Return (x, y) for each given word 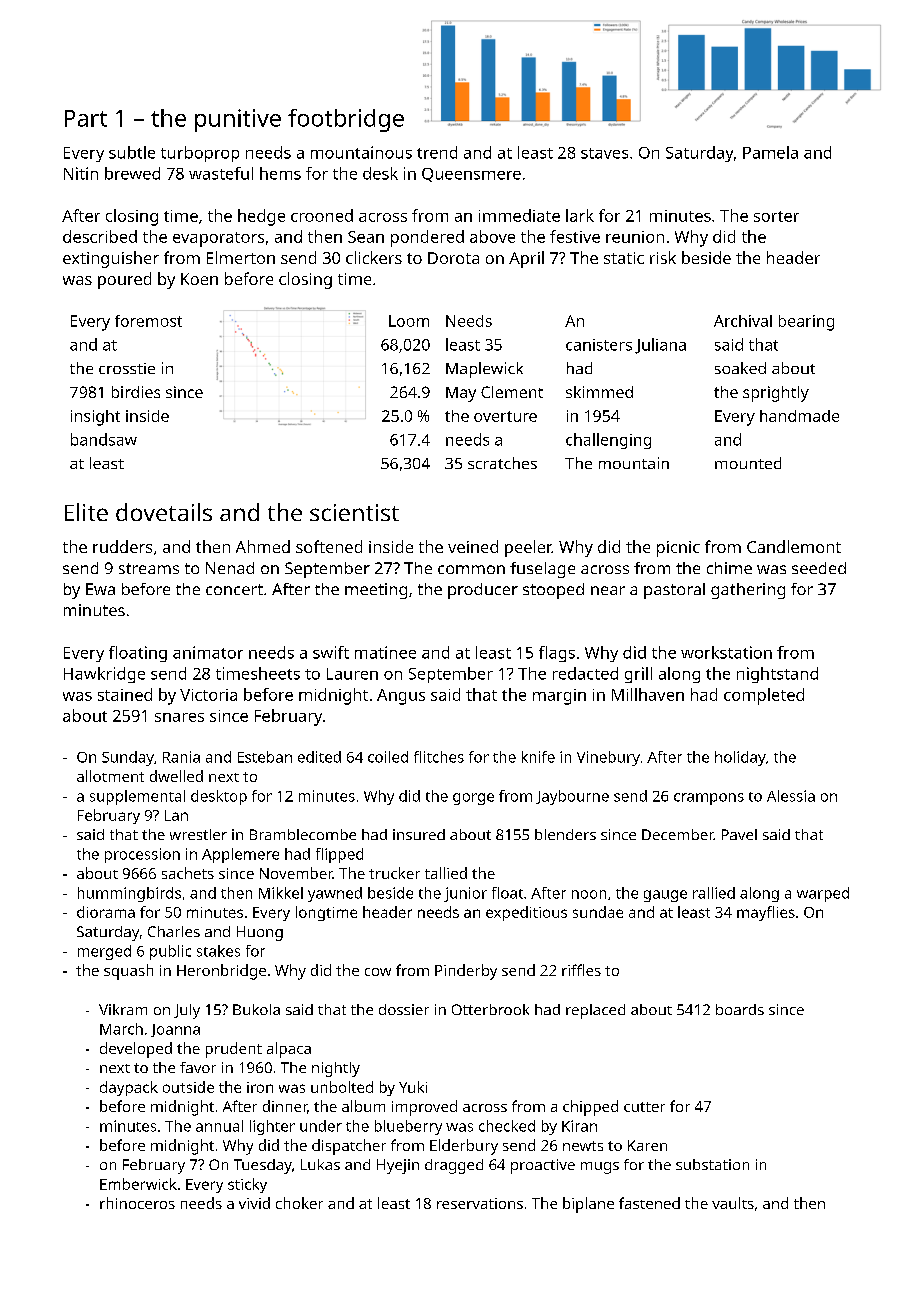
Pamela (770, 152)
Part (86, 118)
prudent (234, 1050)
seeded (819, 568)
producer (483, 591)
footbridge (346, 120)
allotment (110, 776)
